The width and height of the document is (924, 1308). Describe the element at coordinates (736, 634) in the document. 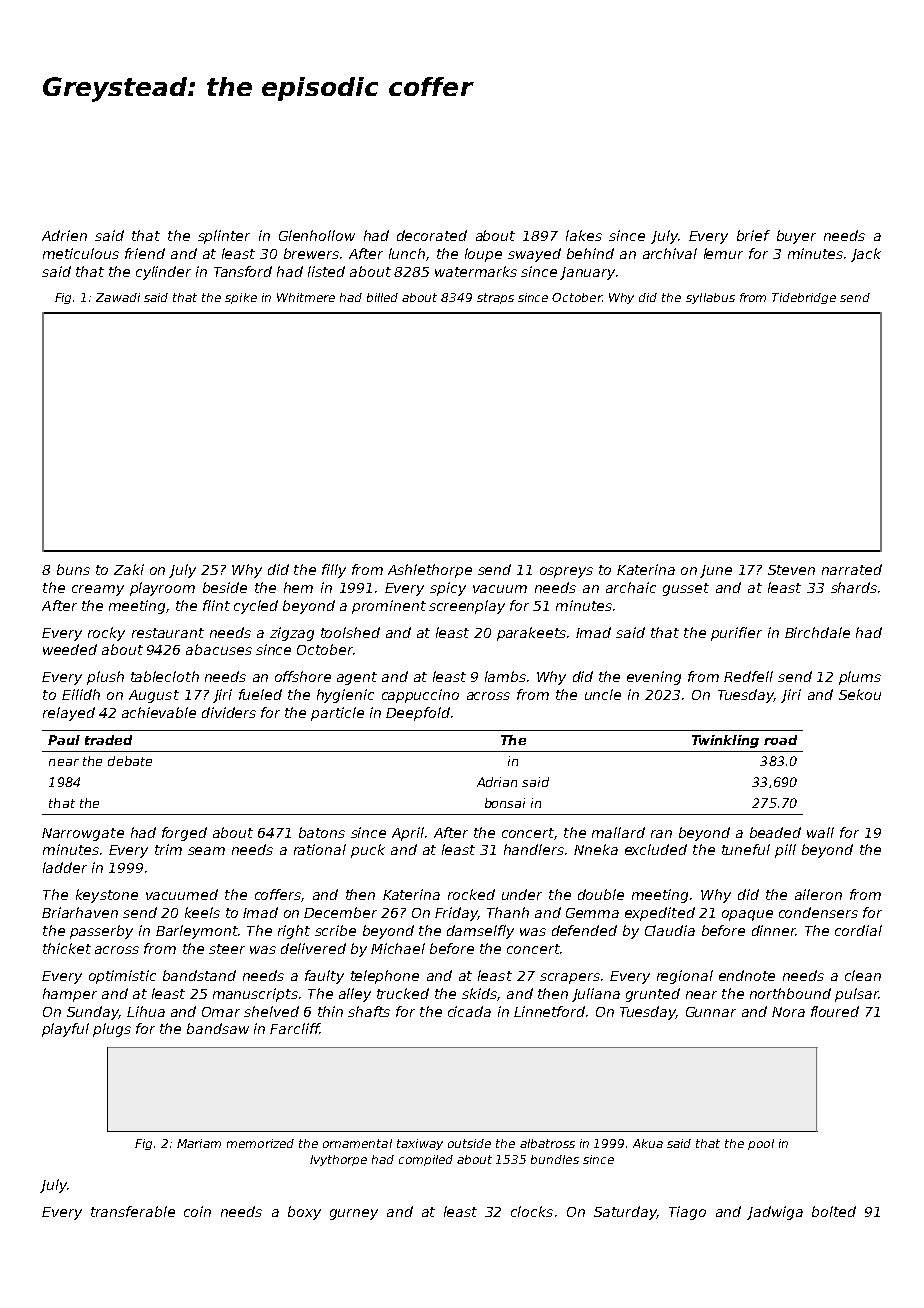

I see `purifier` at that location.
